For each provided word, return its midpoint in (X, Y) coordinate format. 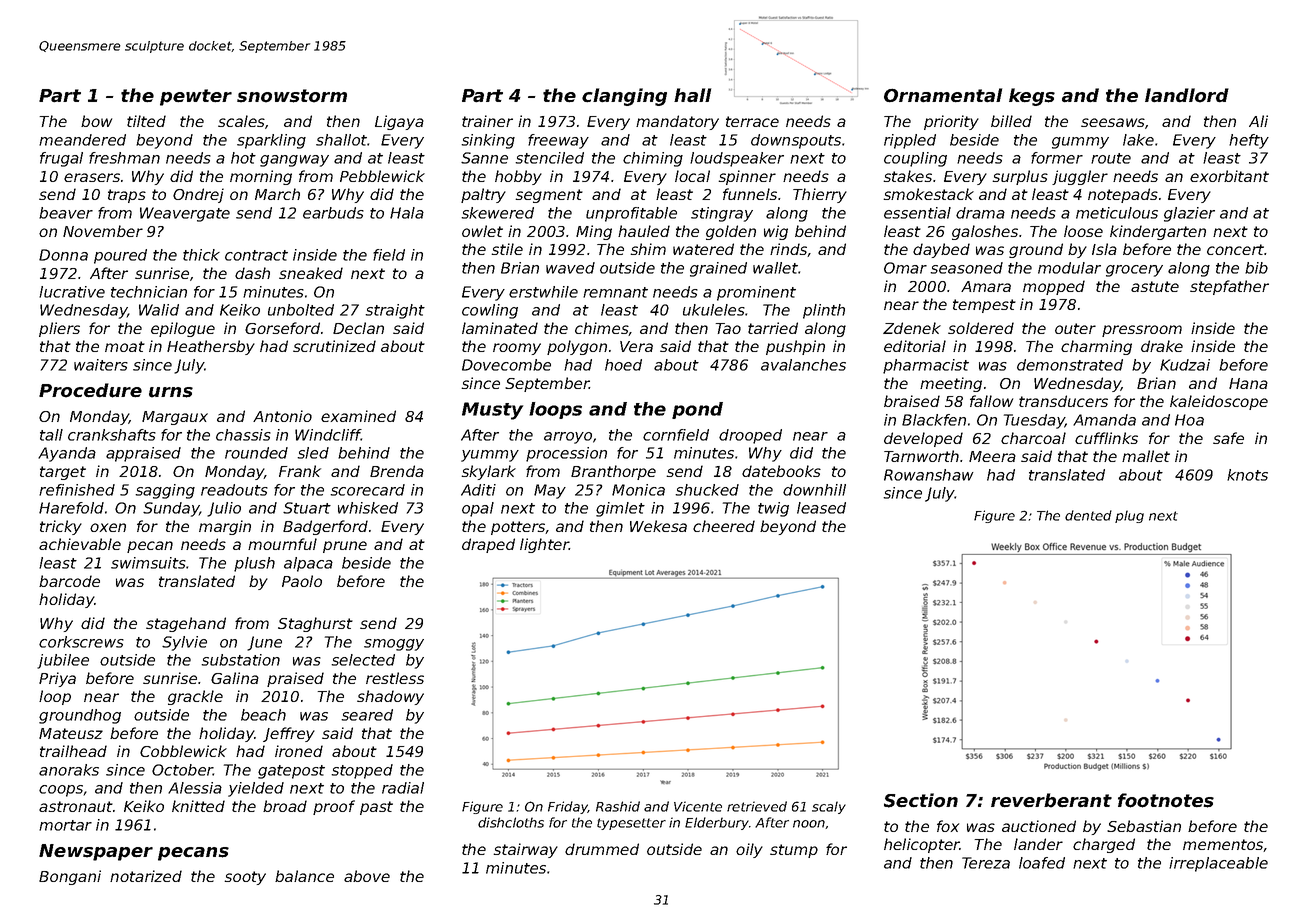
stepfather (1229, 287)
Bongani (70, 877)
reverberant (1051, 800)
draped (488, 545)
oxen (108, 527)
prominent (756, 293)
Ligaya (399, 122)
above (367, 876)
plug (1129, 516)
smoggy (394, 645)
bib (1256, 268)
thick (201, 255)
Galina (235, 678)
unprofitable (631, 214)
